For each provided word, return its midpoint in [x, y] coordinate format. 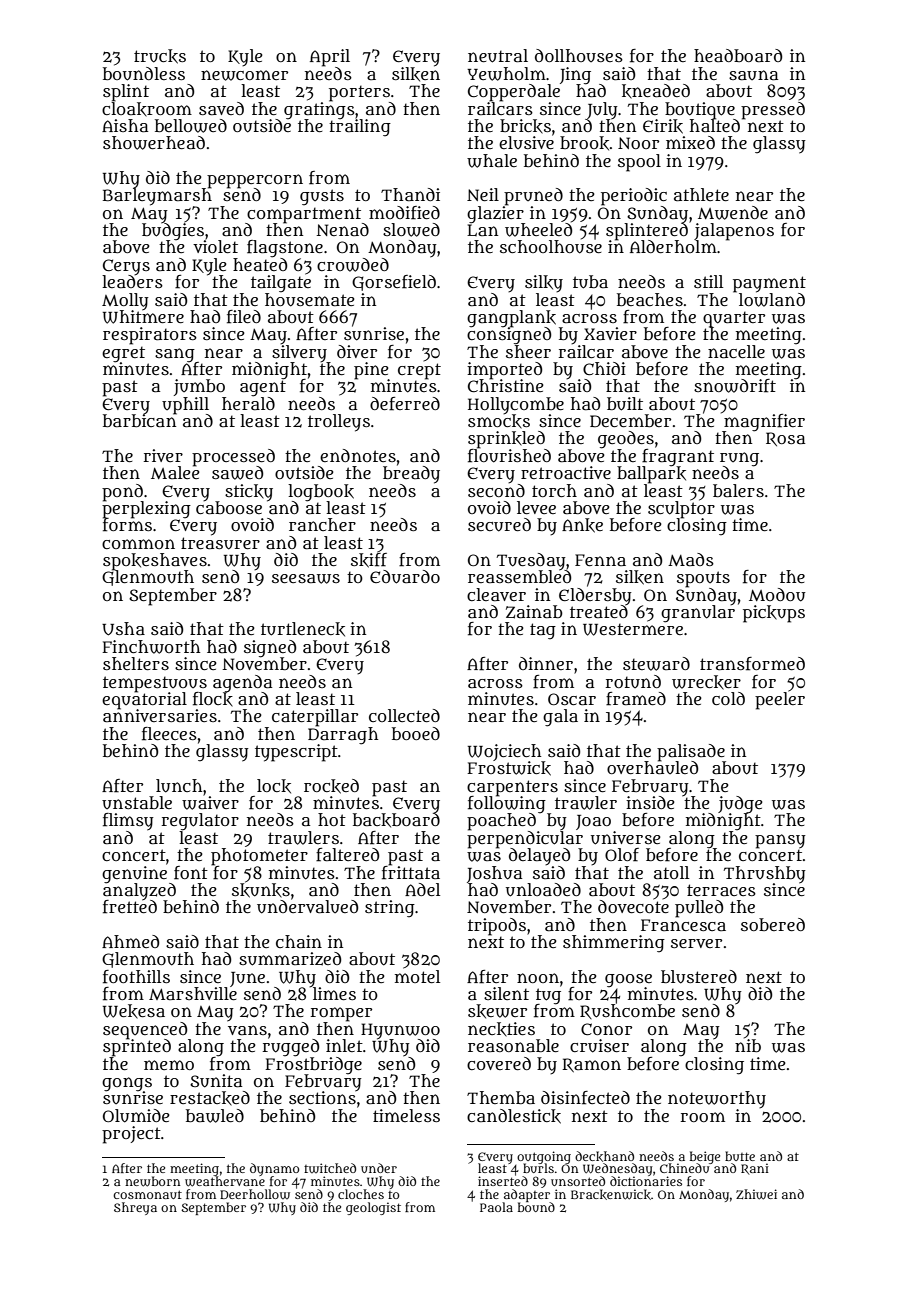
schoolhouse [551, 247]
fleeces [169, 734]
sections [322, 1097]
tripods [497, 927]
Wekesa [134, 1011]
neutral [498, 56]
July [602, 110]
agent [263, 388]
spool [639, 163]
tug [548, 996]
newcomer [244, 75]
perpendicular [525, 839]
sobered [773, 924]
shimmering [614, 944]
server [696, 943]
